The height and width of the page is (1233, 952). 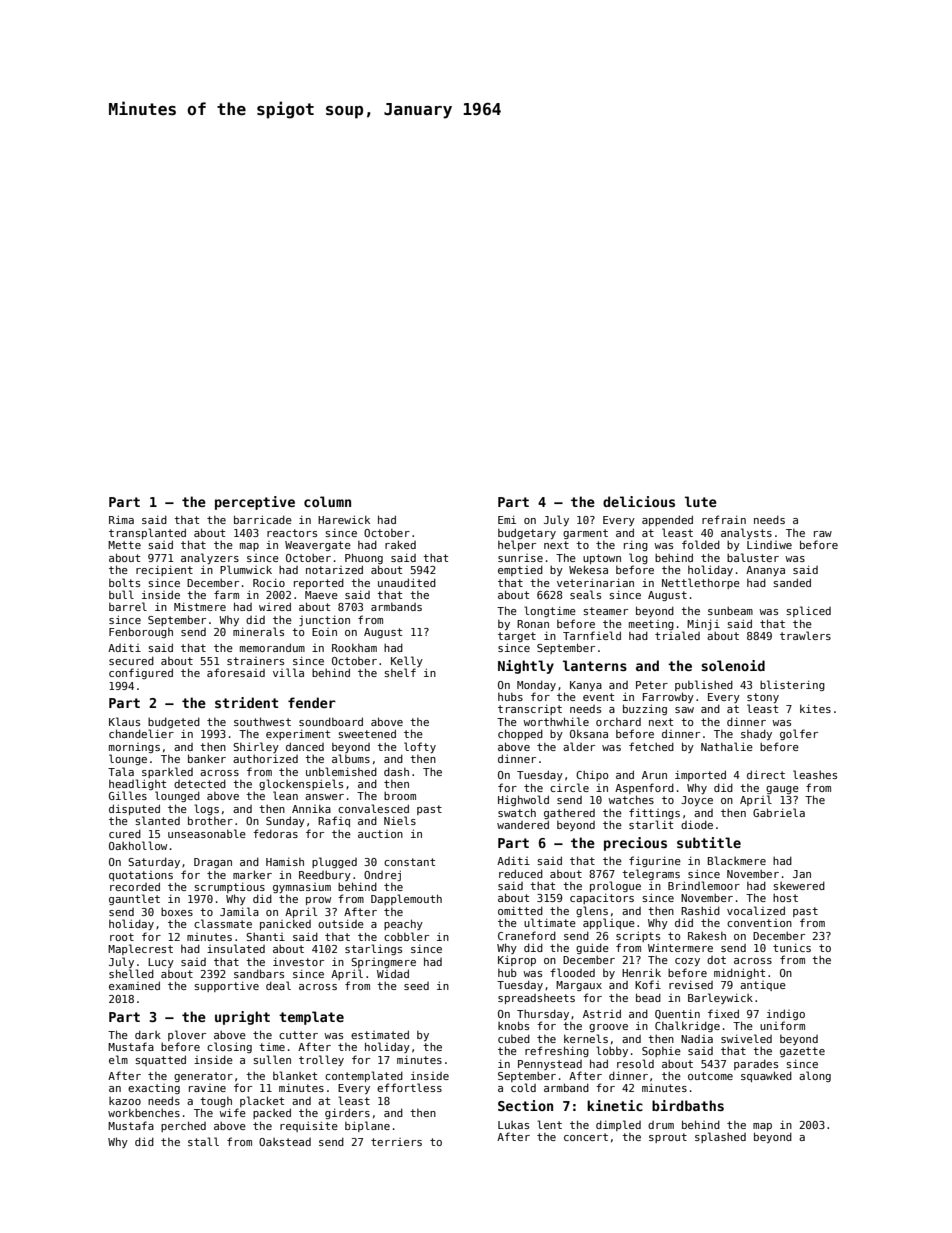 I want to click on Minji, so click(x=703, y=624).
